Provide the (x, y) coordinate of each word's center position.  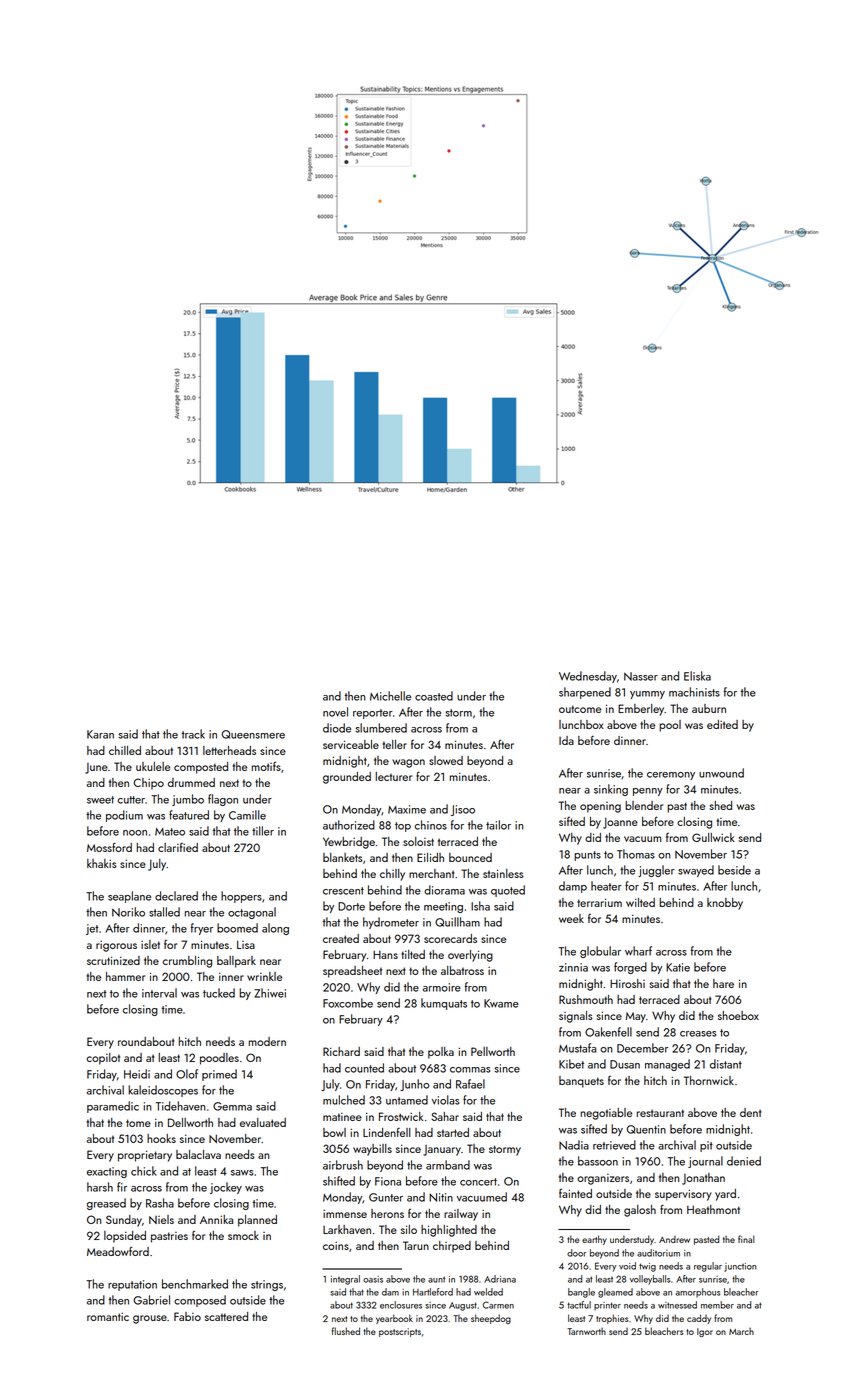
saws (242, 1173)
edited (722, 724)
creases (698, 1034)
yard (725, 1195)
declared (176, 896)
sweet (100, 800)
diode (337, 728)
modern (267, 1041)
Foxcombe (348, 1003)
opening (600, 807)
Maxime (407, 809)
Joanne (620, 823)
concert (478, 1182)
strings (267, 1285)
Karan (100, 734)
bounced (470, 857)
